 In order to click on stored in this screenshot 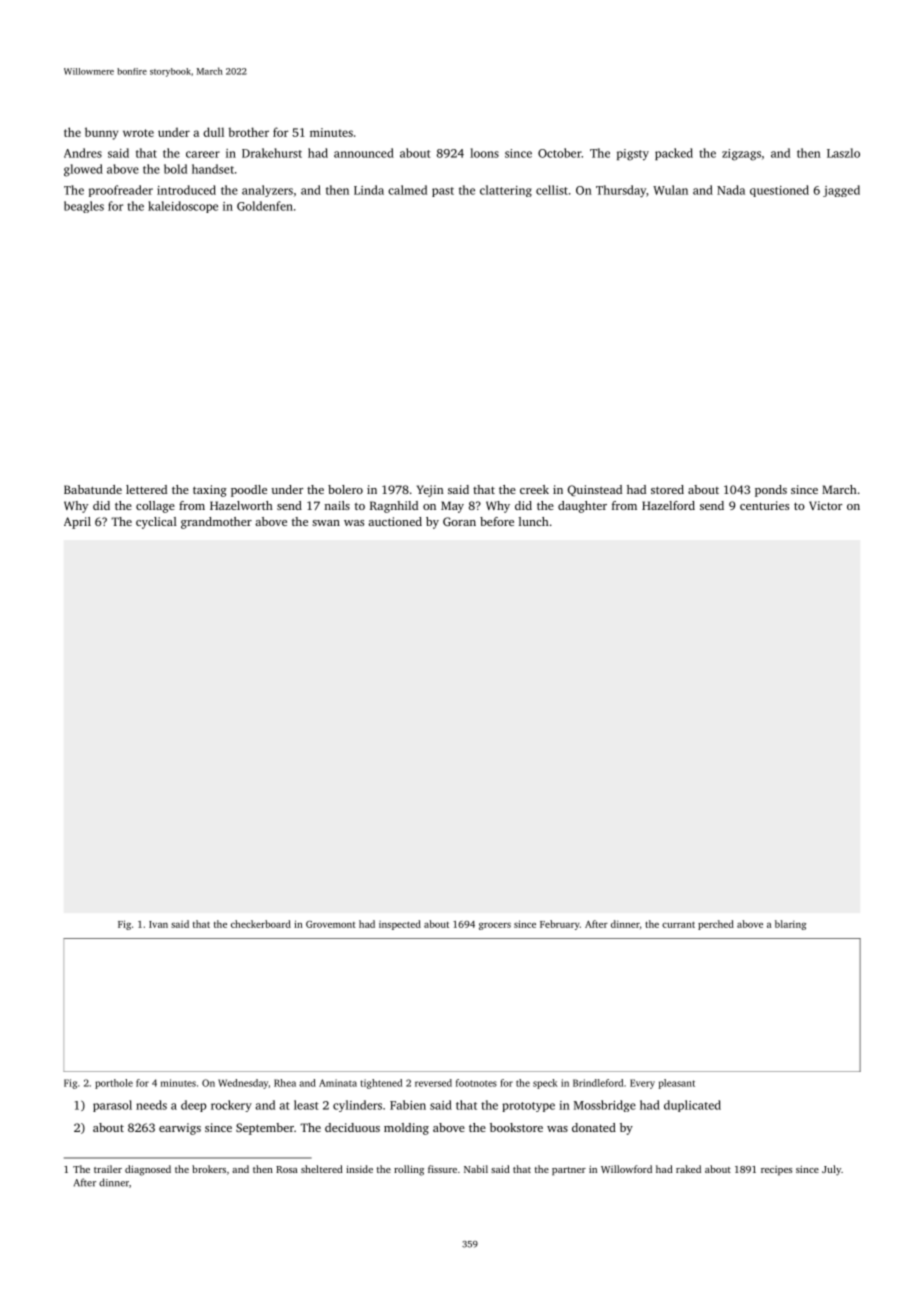, I will do `click(667, 489)`.
